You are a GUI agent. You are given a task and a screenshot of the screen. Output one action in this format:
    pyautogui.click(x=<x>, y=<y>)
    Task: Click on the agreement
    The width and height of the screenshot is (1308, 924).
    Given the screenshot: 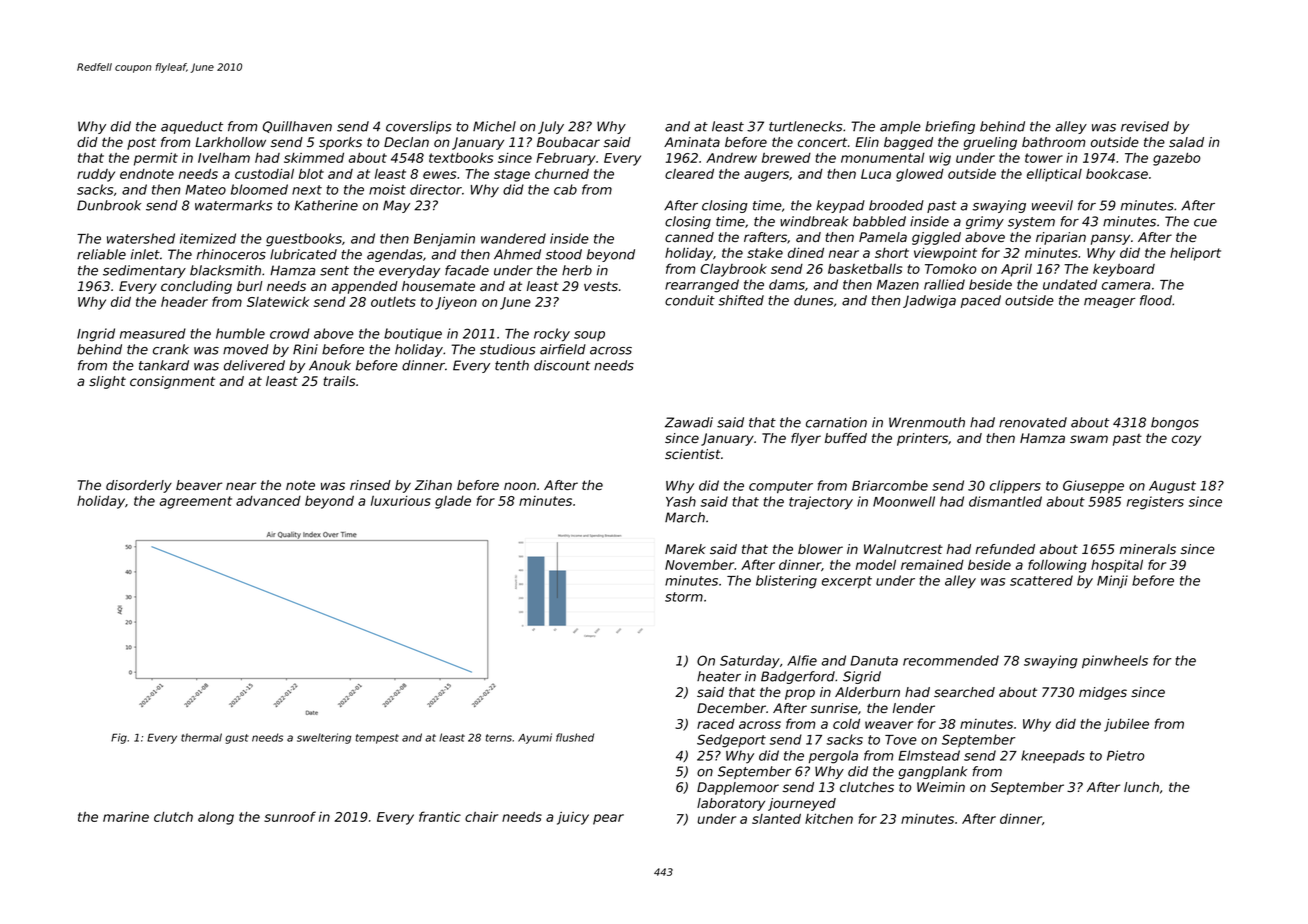 What is the action you would take?
    pyautogui.click(x=196, y=502)
